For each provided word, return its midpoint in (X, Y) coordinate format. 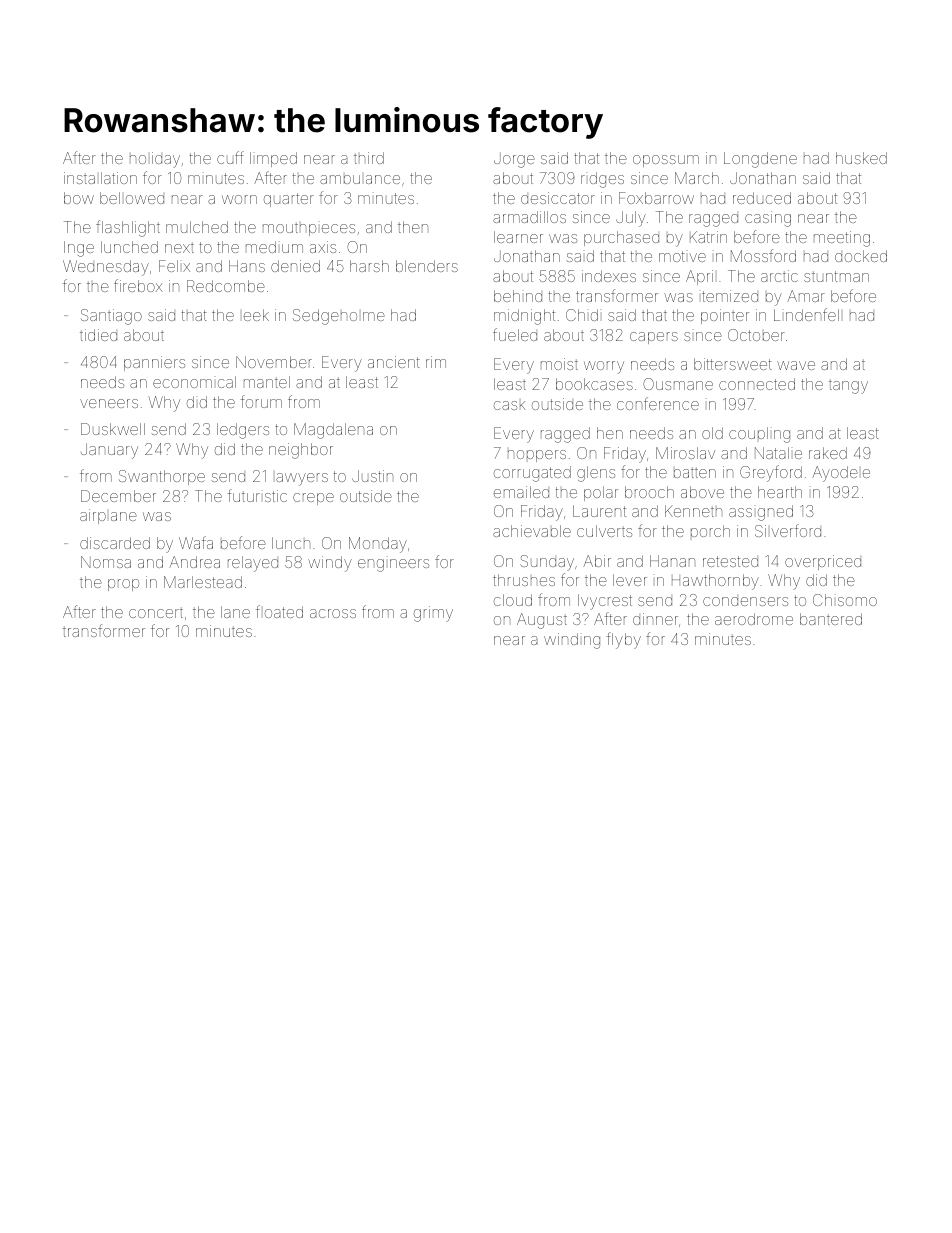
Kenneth (693, 511)
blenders (427, 266)
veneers (109, 403)
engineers (393, 565)
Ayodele (841, 474)
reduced (762, 198)
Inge (79, 249)
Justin (372, 476)
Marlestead (203, 582)
